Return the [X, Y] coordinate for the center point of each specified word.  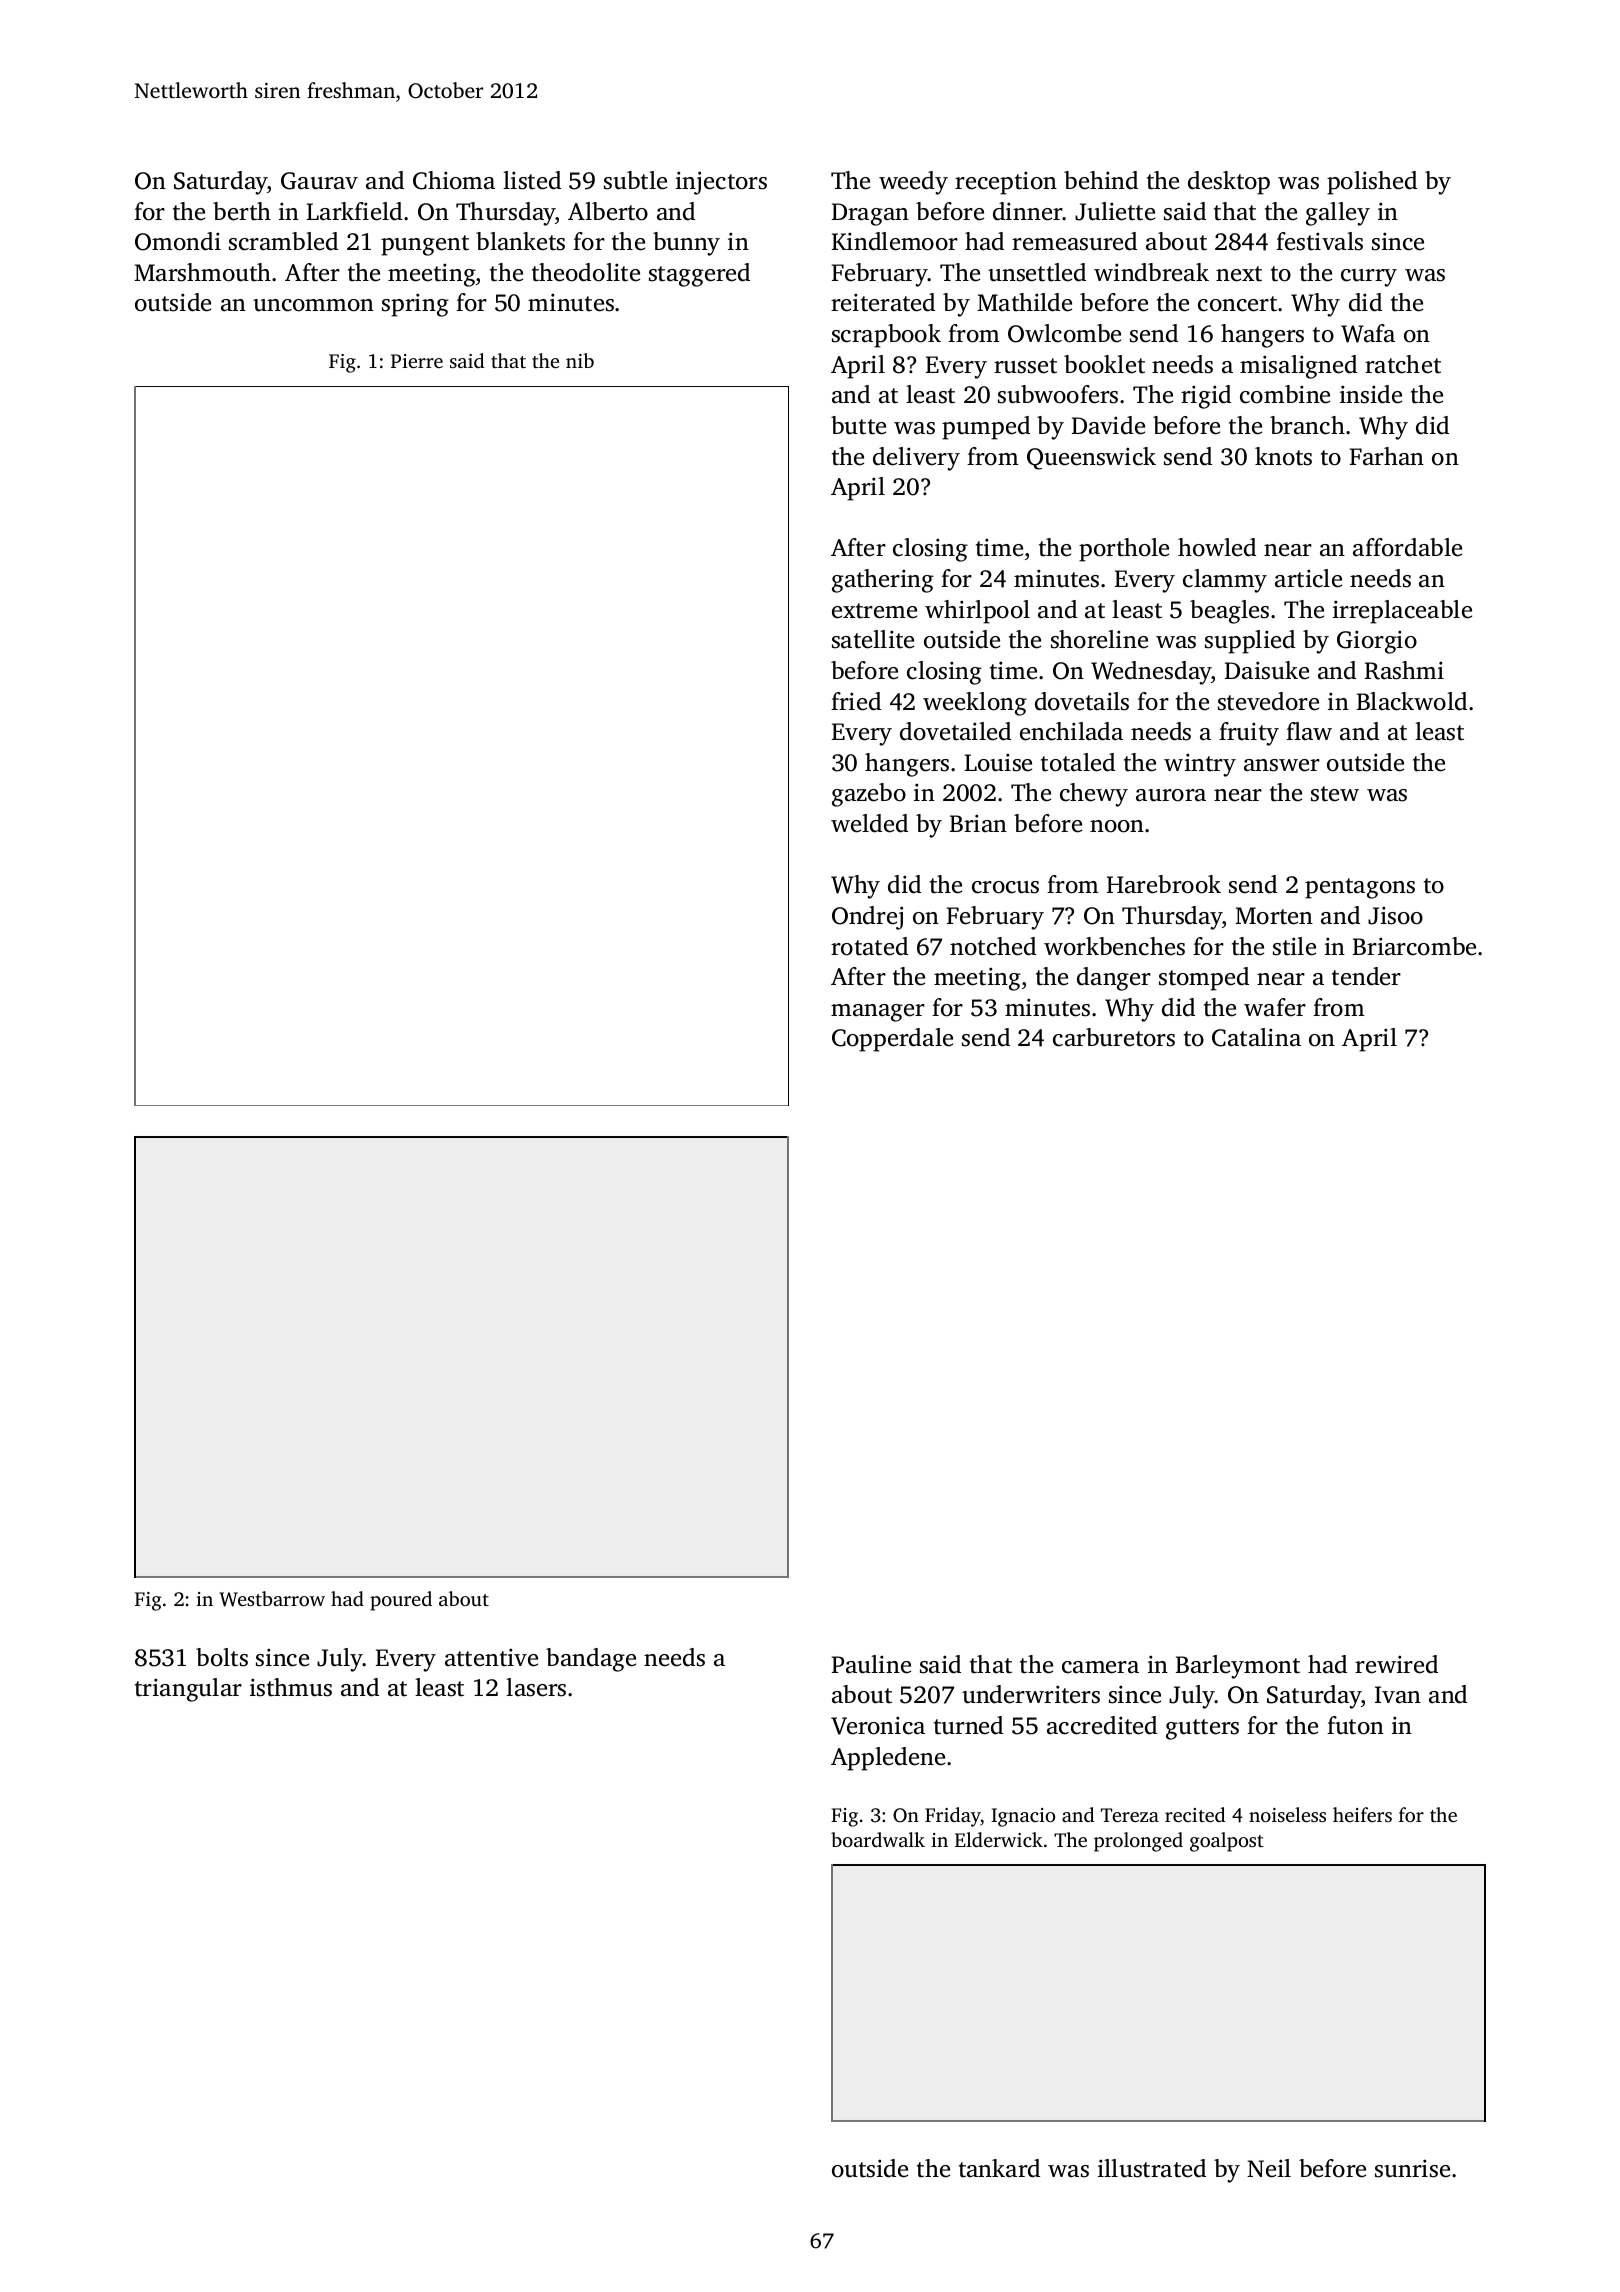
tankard [999, 2168]
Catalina [1256, 1037]
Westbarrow [272, 1599]
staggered [699, 275]
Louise [998, 762]
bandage [591, 1660]
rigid [1206, 397]
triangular [188, 1690]
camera [1100, 1667]
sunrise [1412, 2168]
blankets [520, 241]
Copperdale [892, 1040]
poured [401, 1601]
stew [1335, 794]
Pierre [417, 361]
